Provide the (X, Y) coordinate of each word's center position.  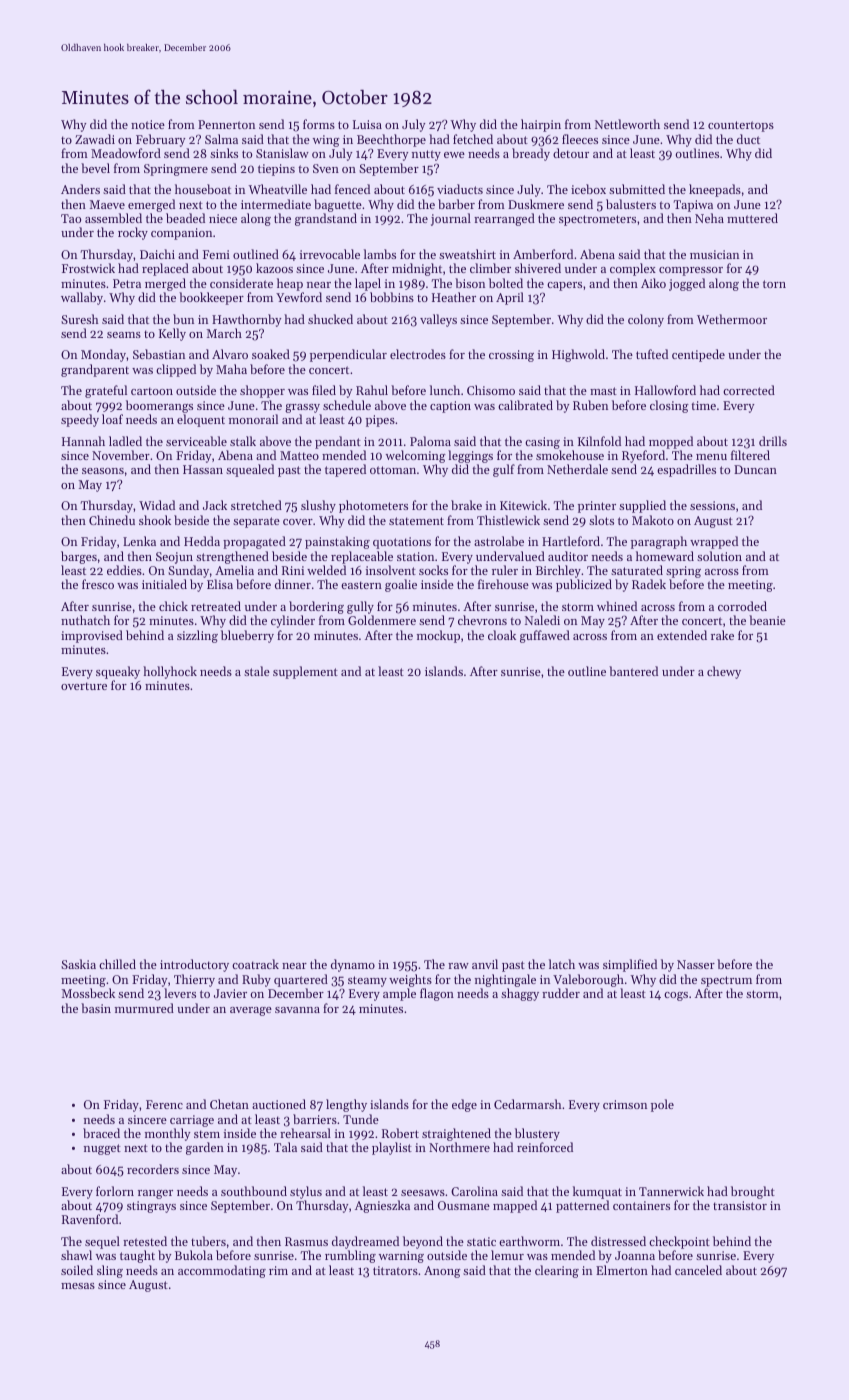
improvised (92, 636)
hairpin (541, 125)
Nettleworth (627, 124)
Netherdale (577, 469)
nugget (102, 1149)
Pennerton (226, 124)
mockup (438, 636)
